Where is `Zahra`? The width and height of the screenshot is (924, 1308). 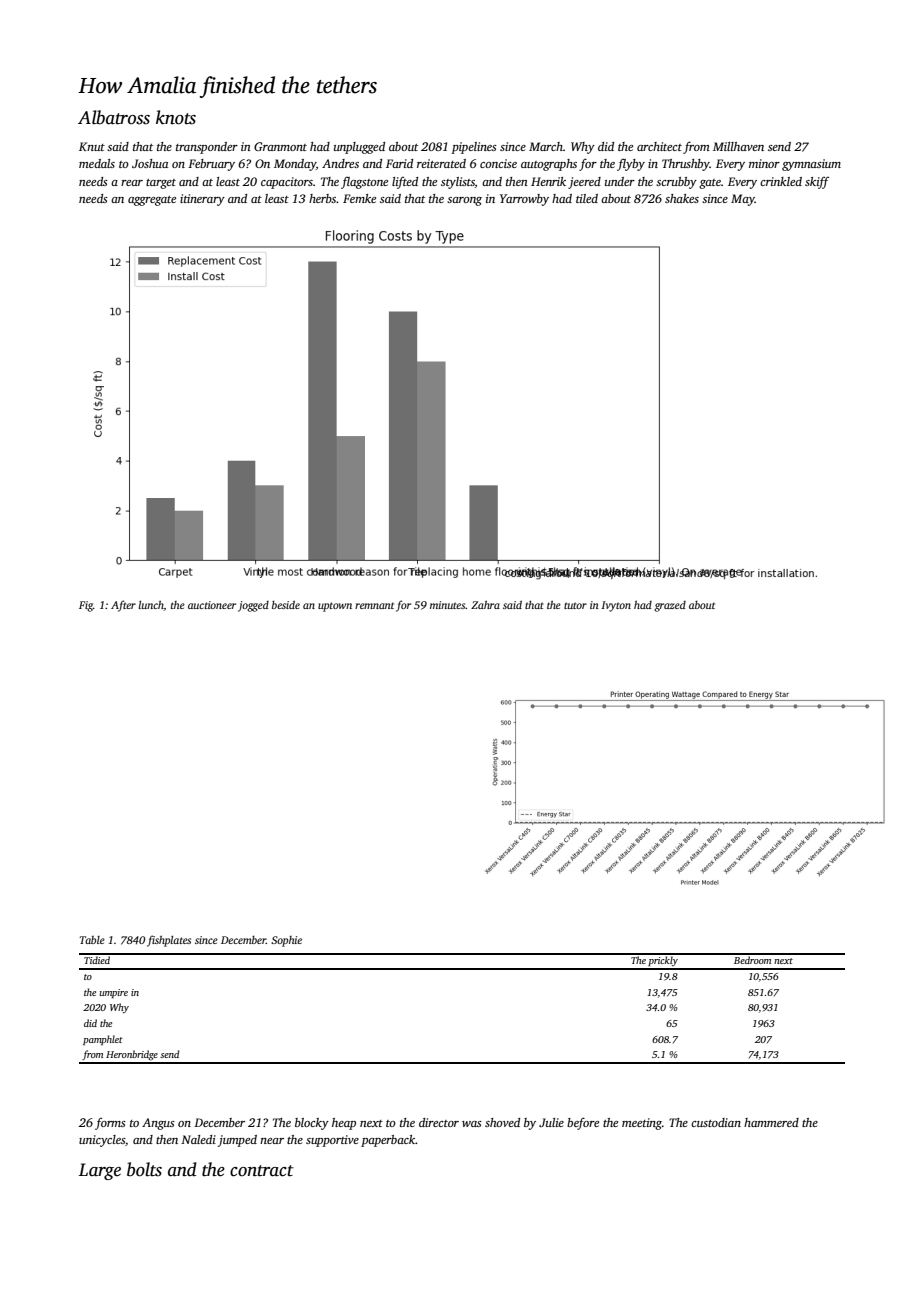 Zahra is located at coordinates (485, 605).
